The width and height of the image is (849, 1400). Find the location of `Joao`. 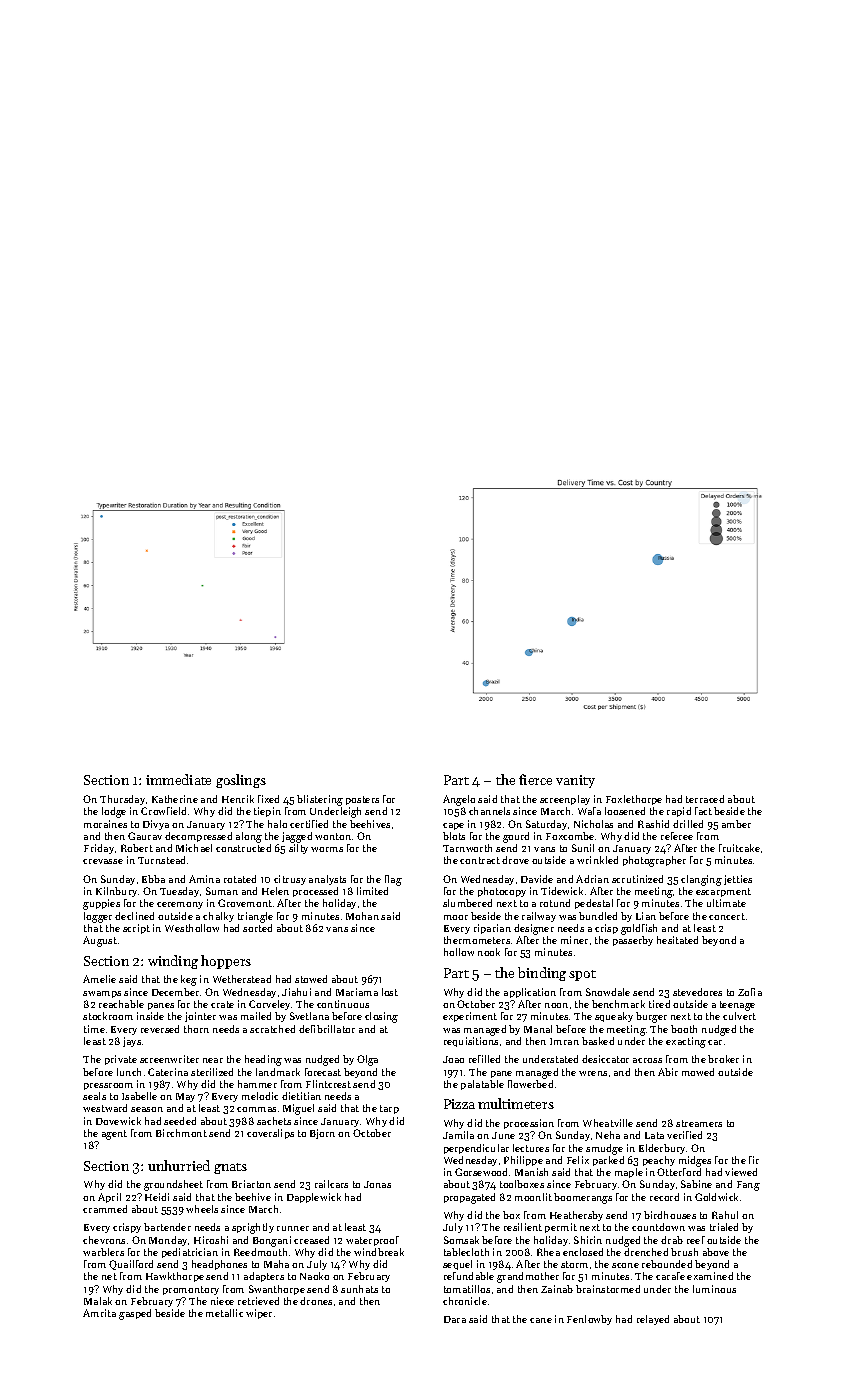

Joao is located at coordinates (453, 1059).
